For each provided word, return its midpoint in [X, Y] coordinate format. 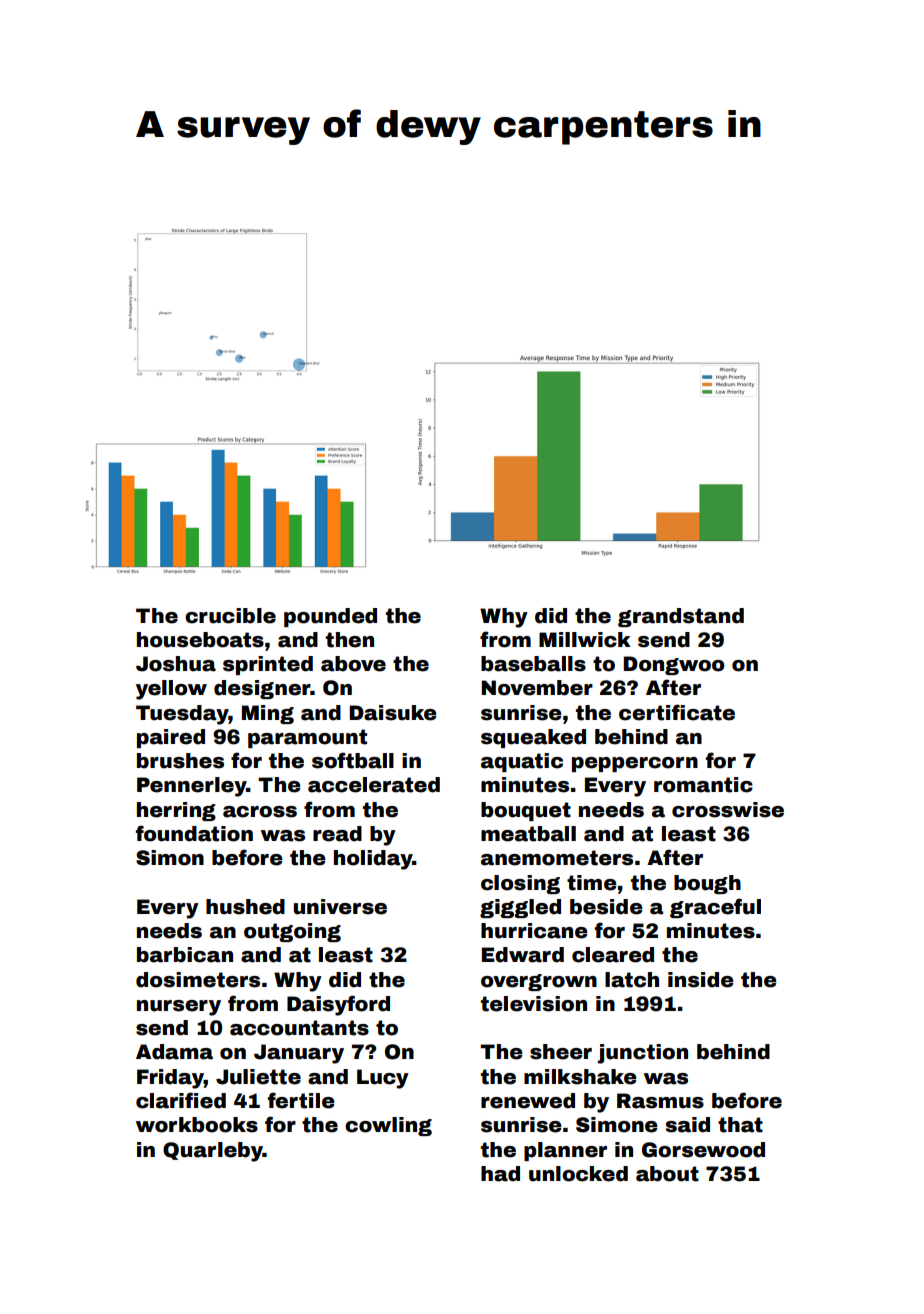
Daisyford [338, 1005]
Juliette [258, 1077]
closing [520, 884]
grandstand [681, 617]
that [740, 1125]
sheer [561, 1052]
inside [701, 980]
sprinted [268, 665]
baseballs [533, 664]
